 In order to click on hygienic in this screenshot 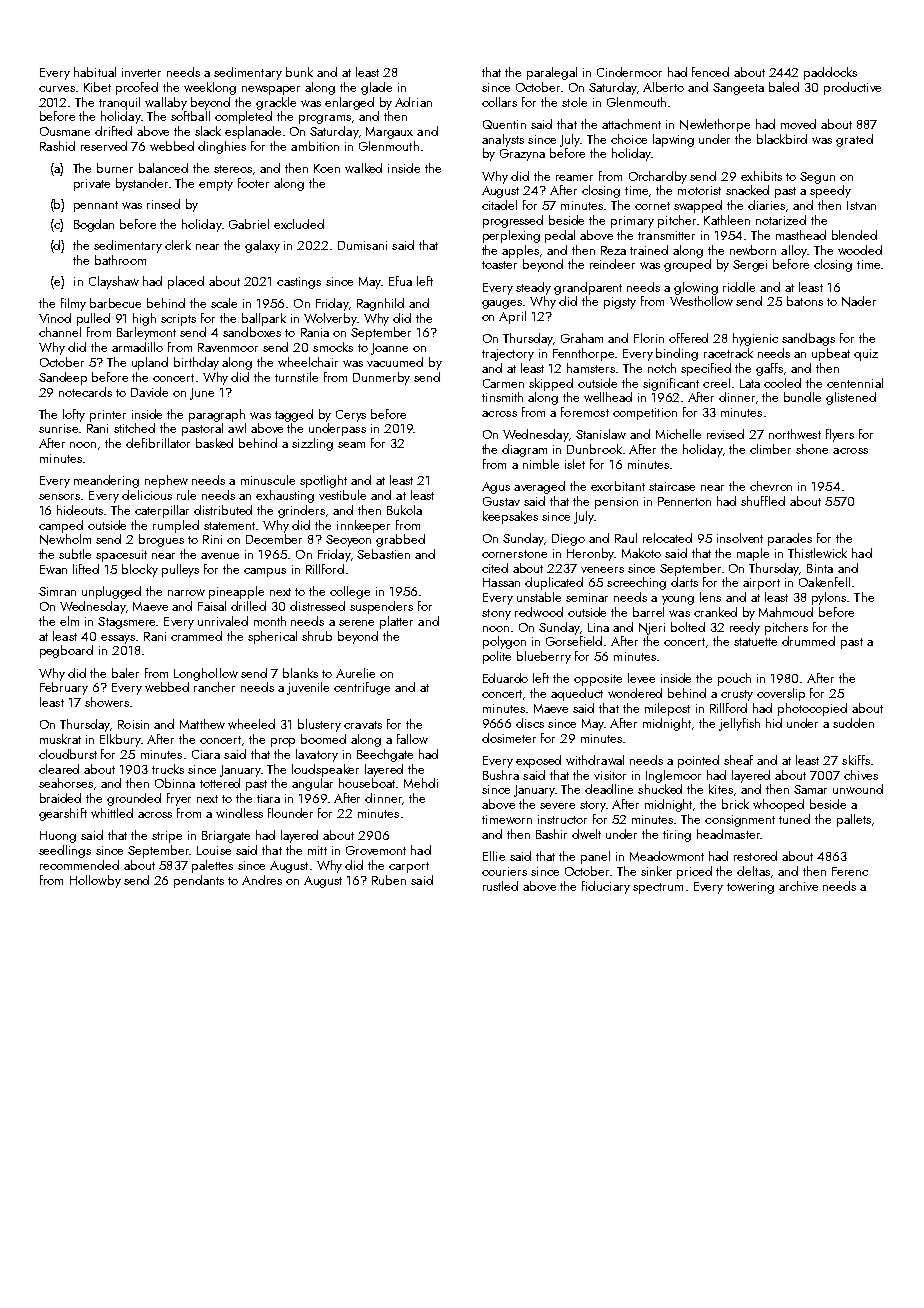, I will do `click(755, 339)`.
